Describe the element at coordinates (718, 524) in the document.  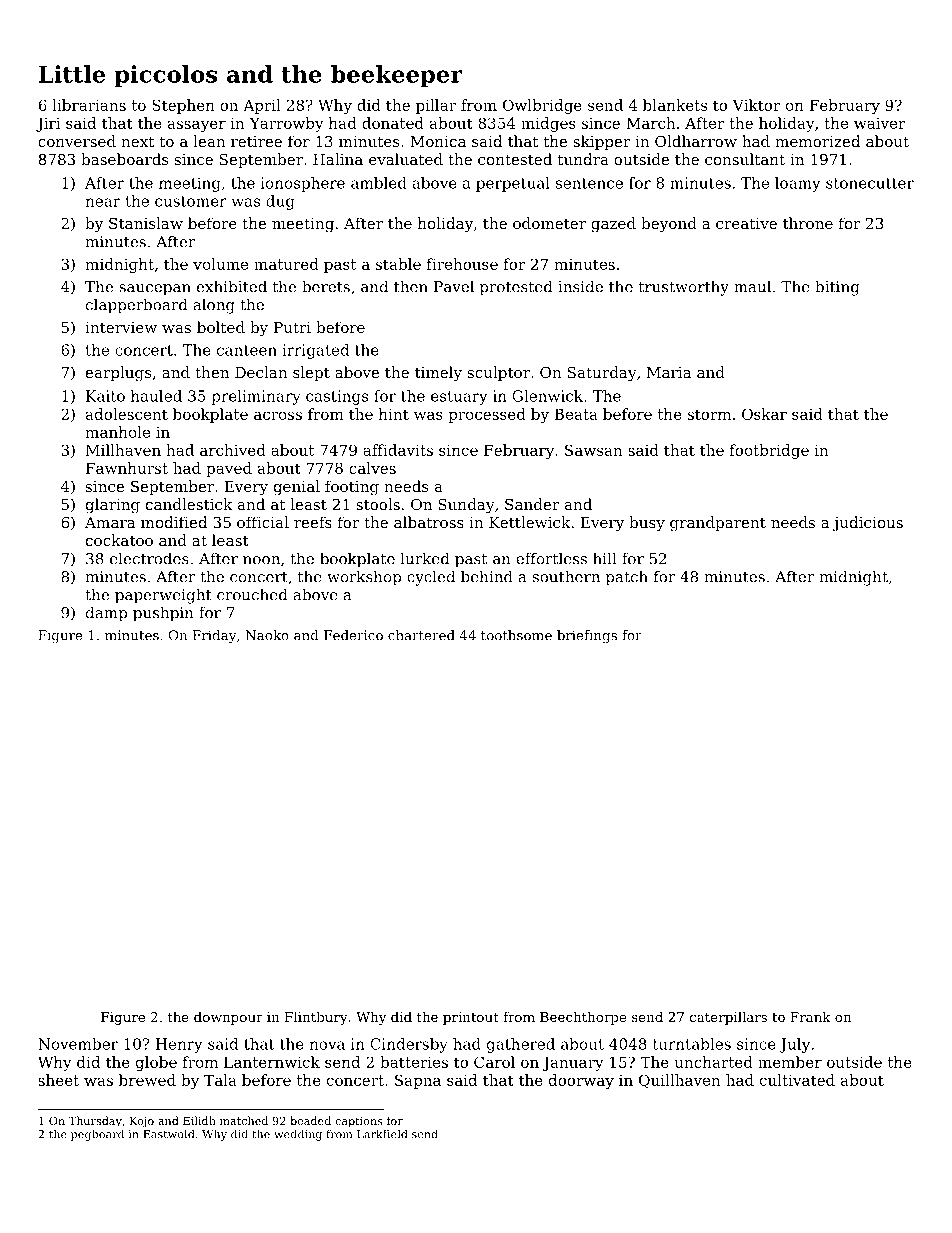
I see `grandparent` at that location.
